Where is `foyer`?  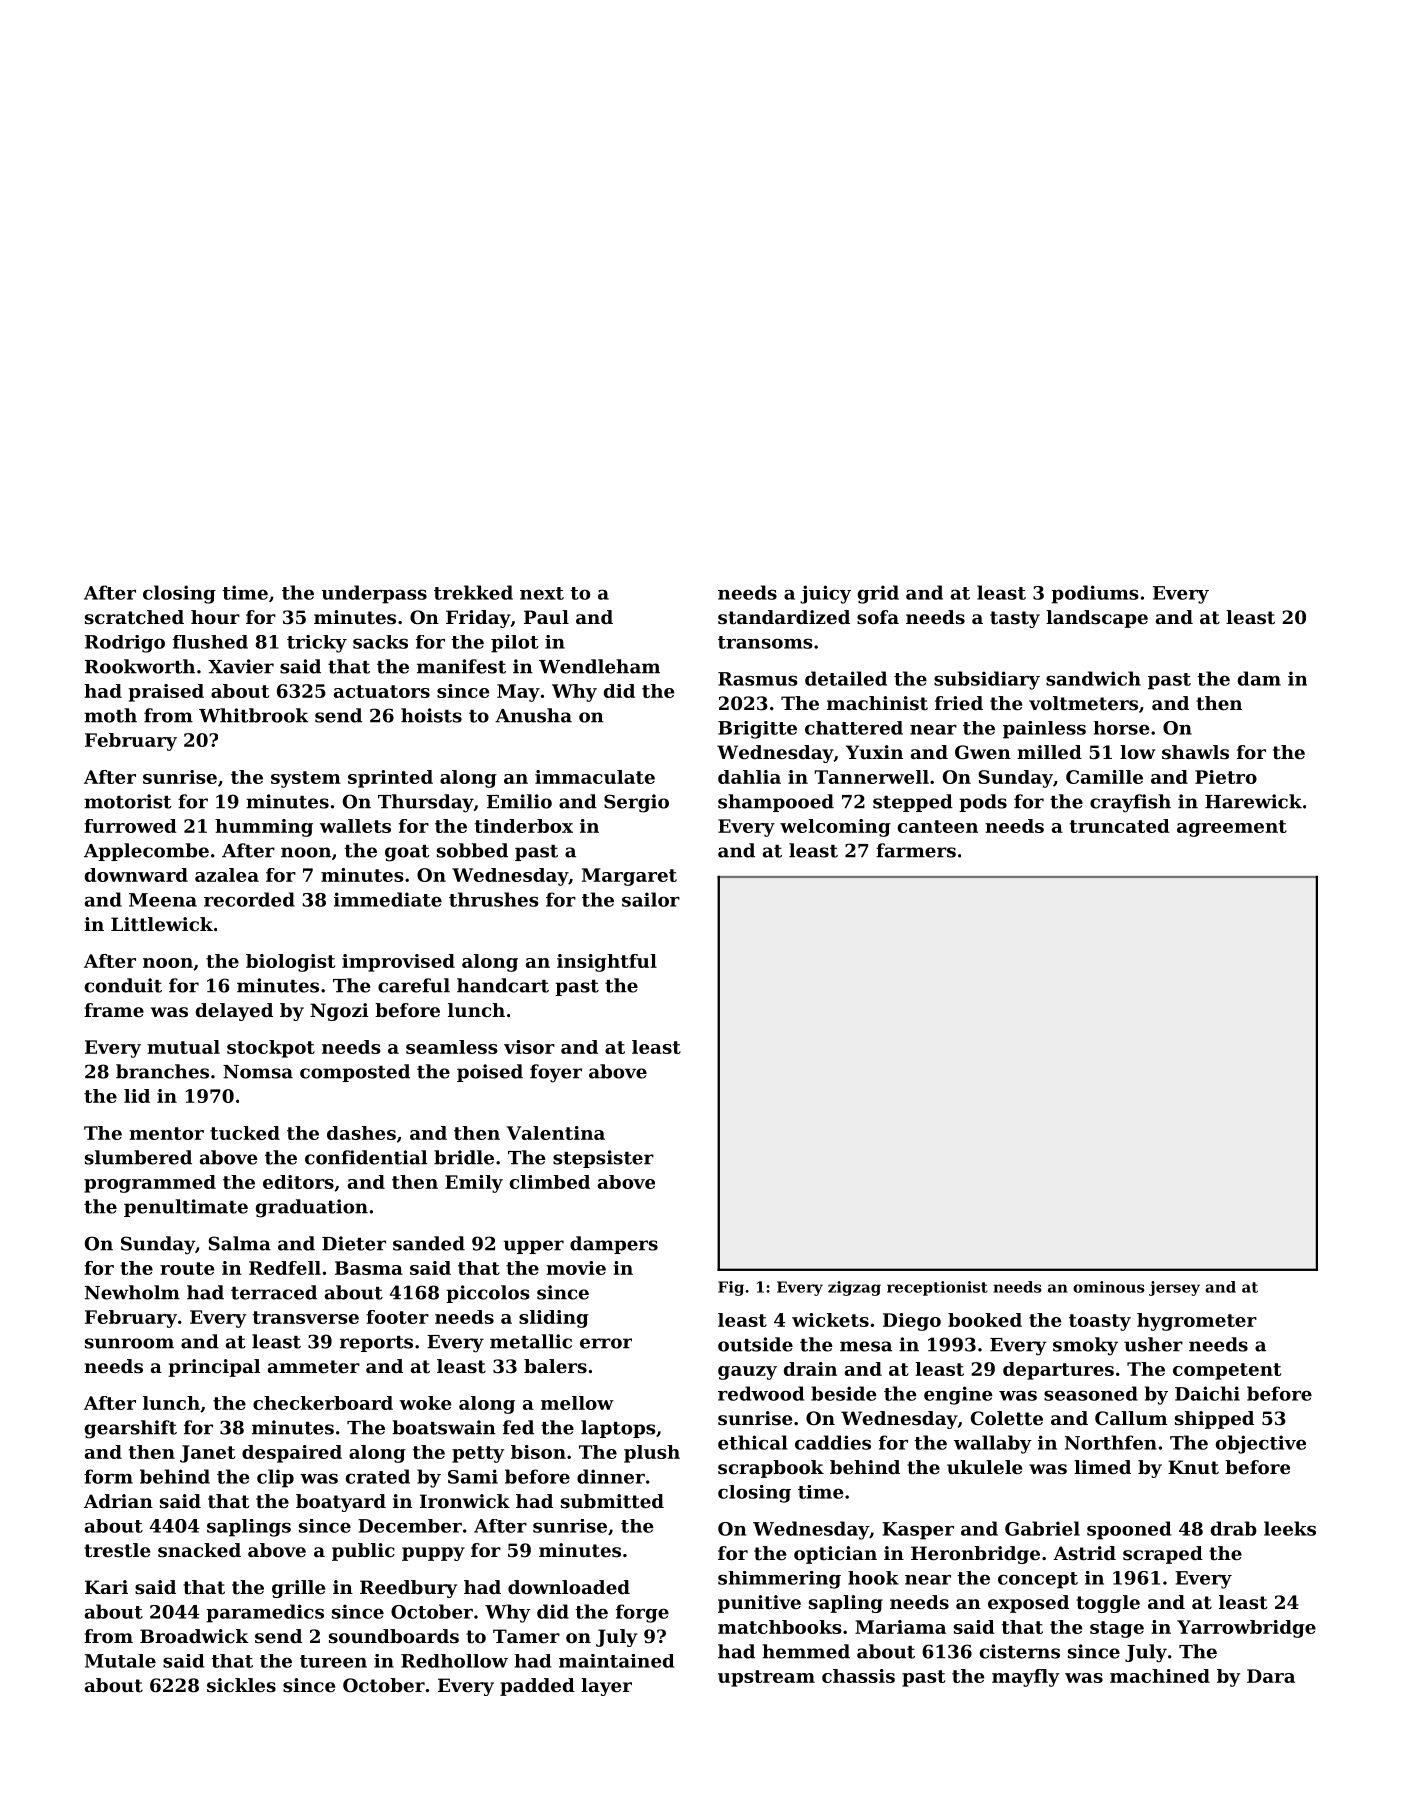 foyer is located at coordinates (556, 1073).
